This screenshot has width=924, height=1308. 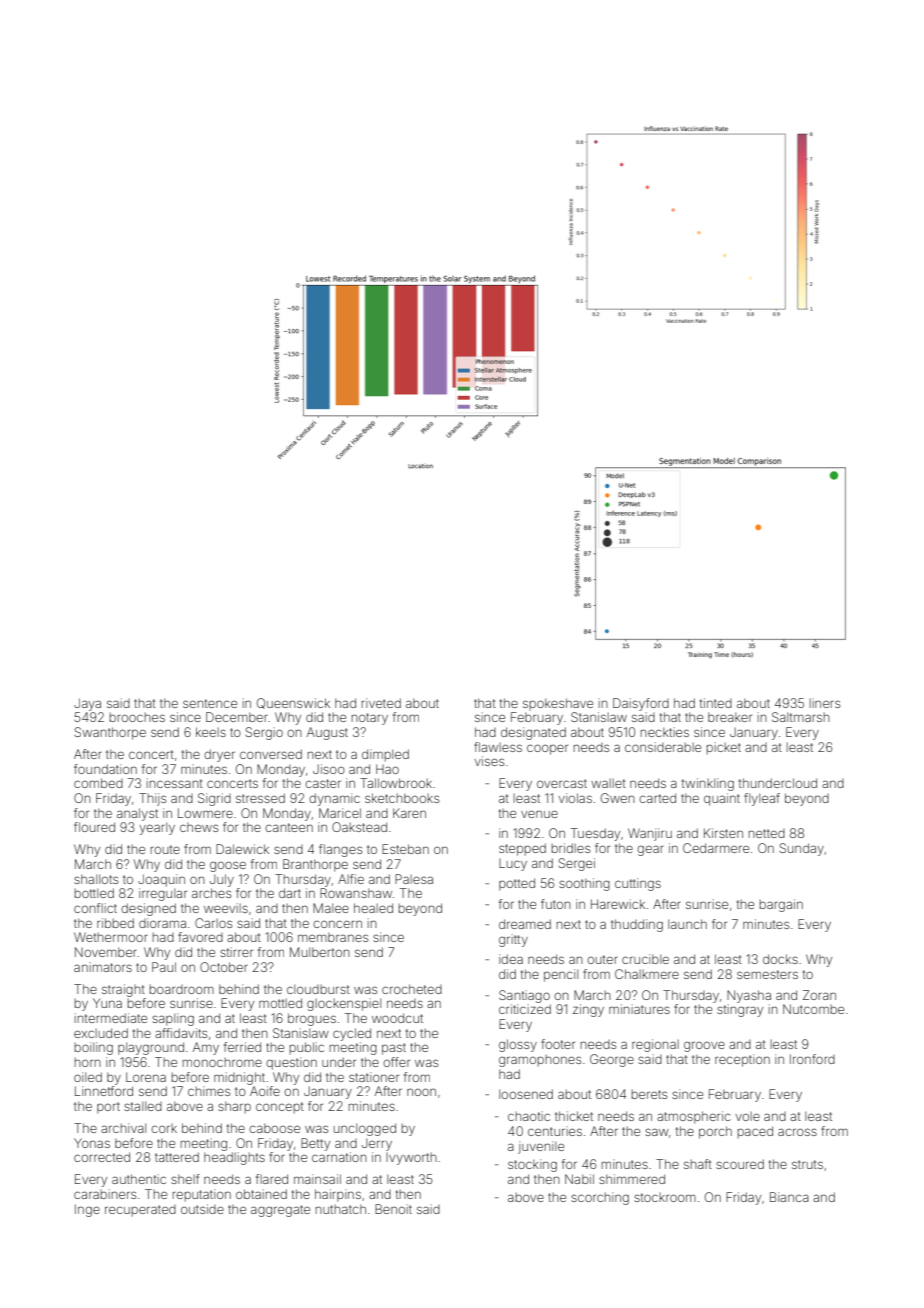 I want to click on Nutcombe, so click(x=813, y=1009).
